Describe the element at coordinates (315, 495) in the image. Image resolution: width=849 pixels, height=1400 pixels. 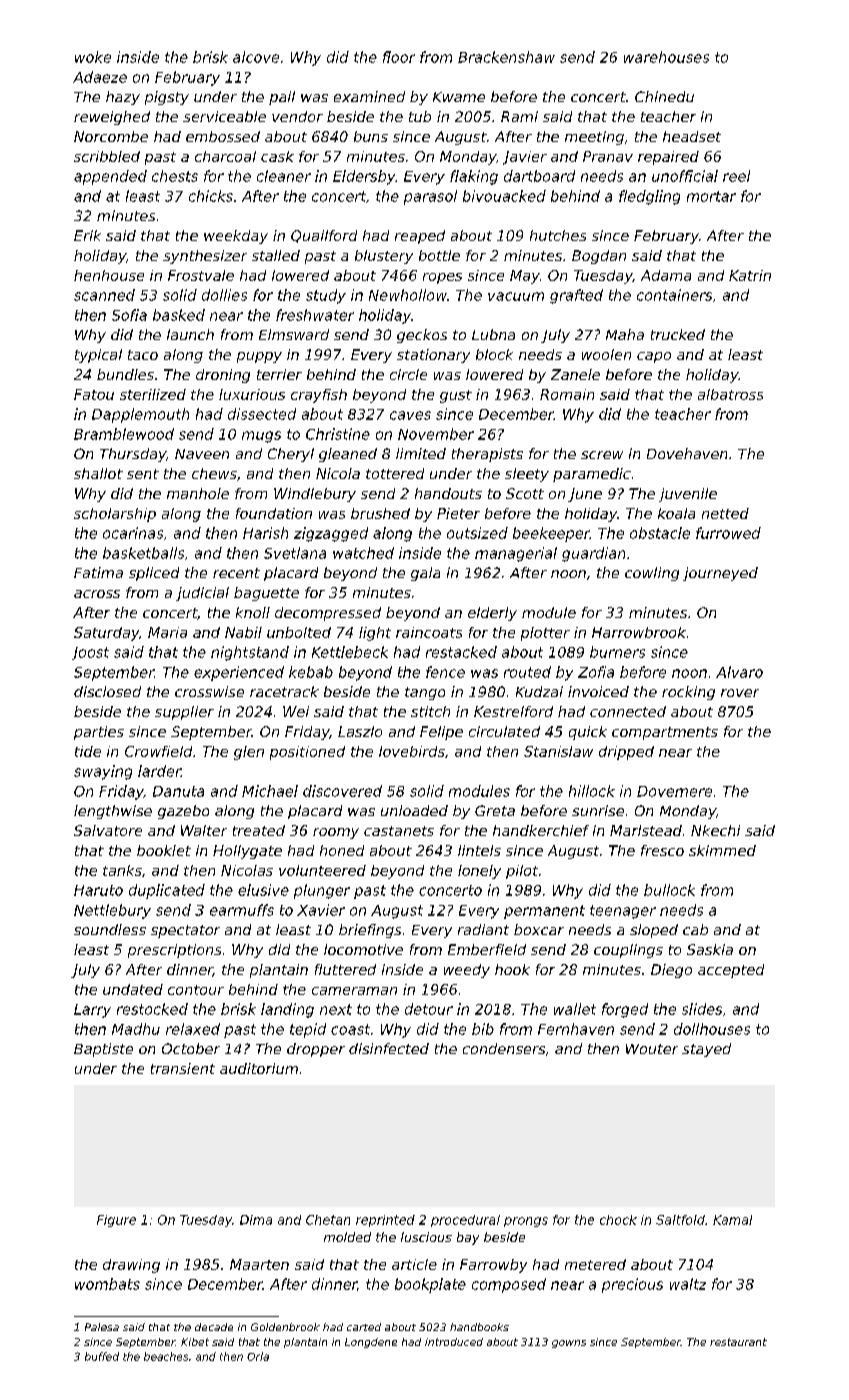
I see `Windlebury` at that location.
